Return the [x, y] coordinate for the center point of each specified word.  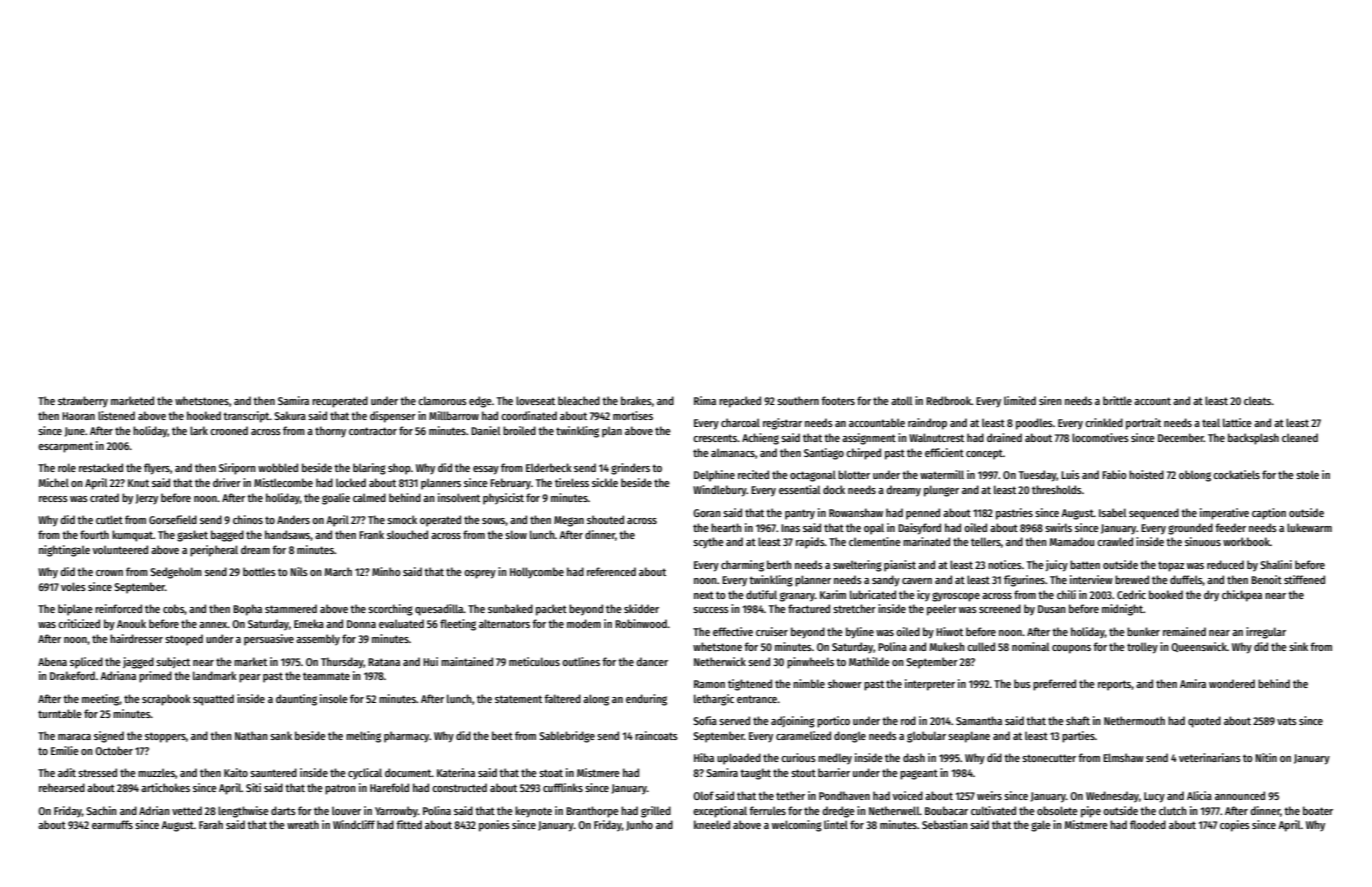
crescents [715, 438]
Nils [299, 571]
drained [1004, 437]
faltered [562, 698]
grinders [630, 469]
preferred [1054, 685]
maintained [467, 661]
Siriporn [237, 469]
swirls [1058, 527]
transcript [246, 417]
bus [1022, 683]
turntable [60, 713]
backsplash [1253, 439]
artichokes [165, 787]
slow [516, 534]
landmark [215, 675]
